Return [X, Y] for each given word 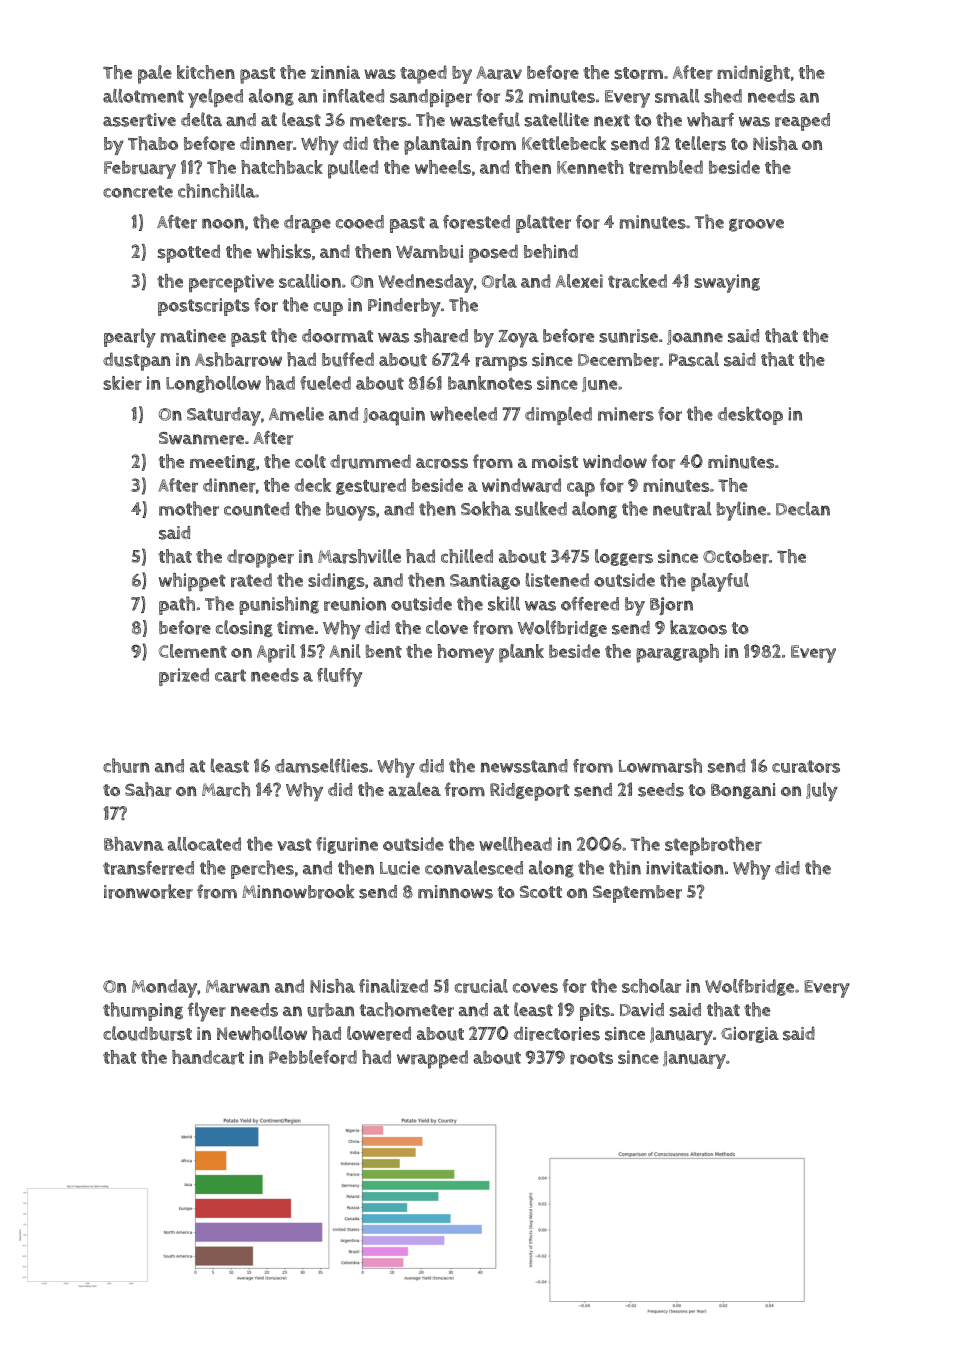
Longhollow [213, 384]
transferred [148, 868]
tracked [637, 281]
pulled [353, 169]
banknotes [490, 383]
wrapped [432, 1059]
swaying [727, 283]
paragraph [677, 653]
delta [201, 119]
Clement [192, 651]
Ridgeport [530, 792]
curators [806, 766]
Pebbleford [313, 1057]
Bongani [743, 791]
